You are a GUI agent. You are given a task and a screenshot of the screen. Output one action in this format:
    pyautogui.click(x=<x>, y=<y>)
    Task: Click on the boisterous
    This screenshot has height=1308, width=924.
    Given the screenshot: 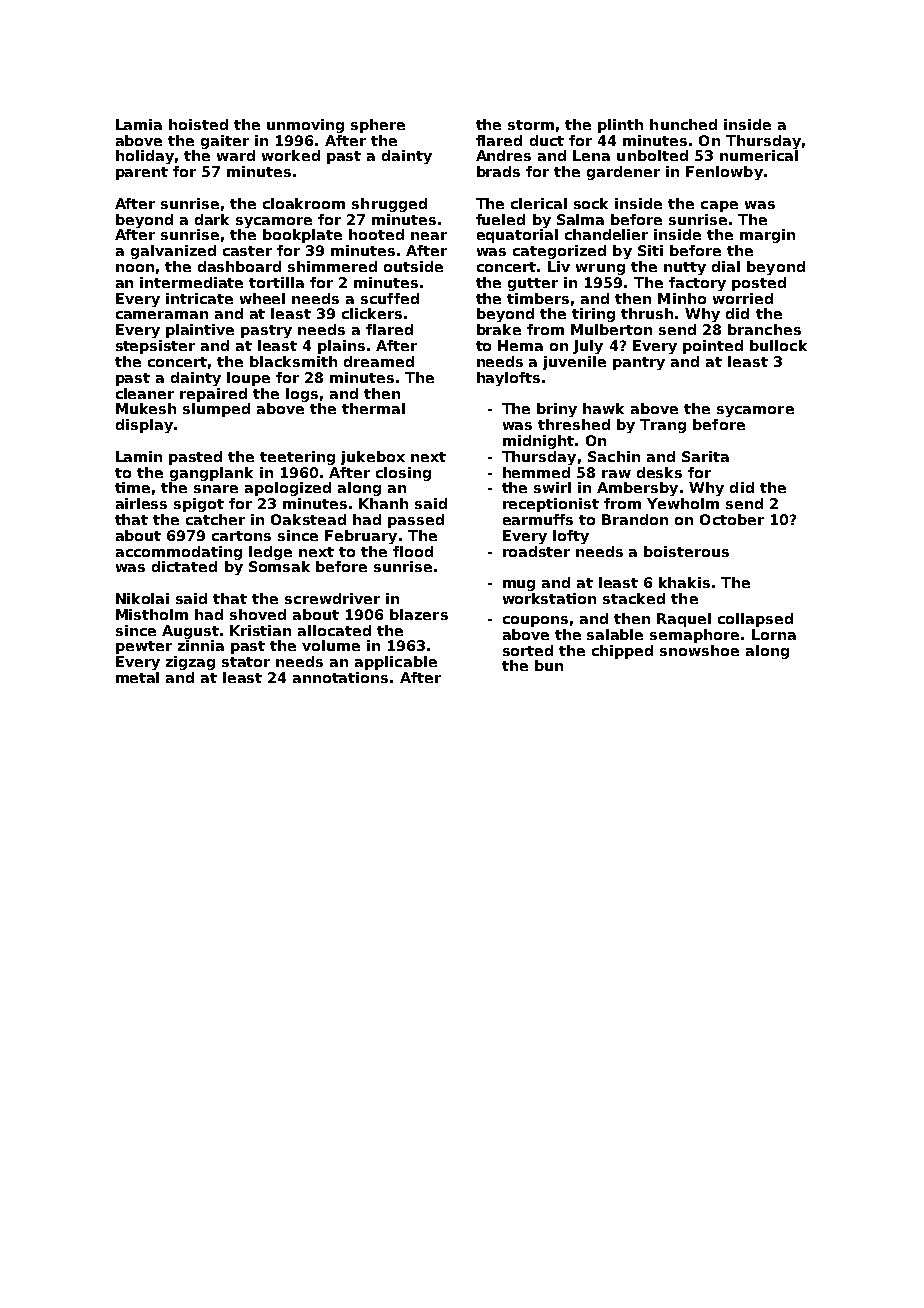 What is the action you would take?
    pyautogui.click(x=686, y=551)
